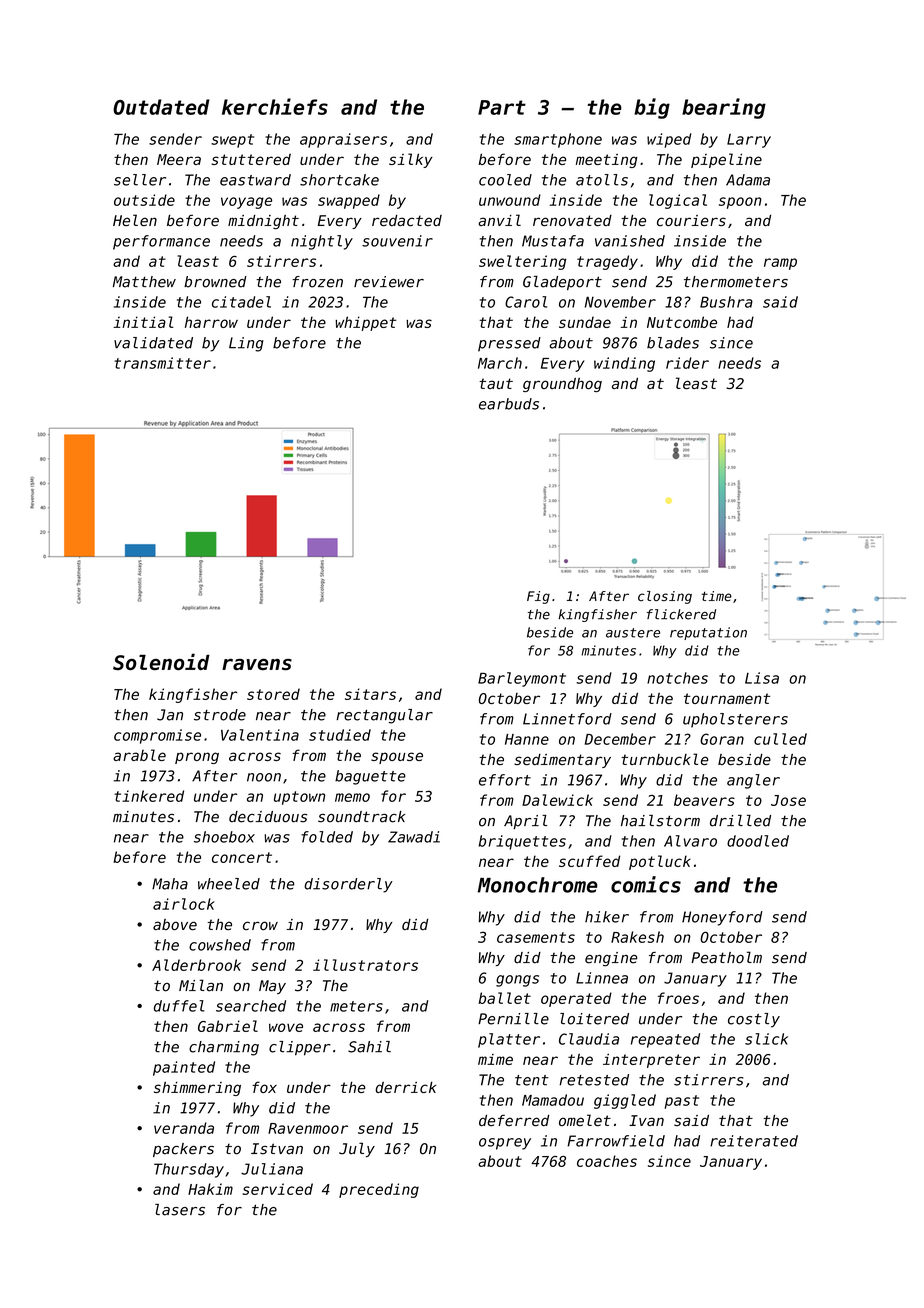  Describe the element at coordinates (509, 344) in the screenshot. I see `pressed` at that location.
